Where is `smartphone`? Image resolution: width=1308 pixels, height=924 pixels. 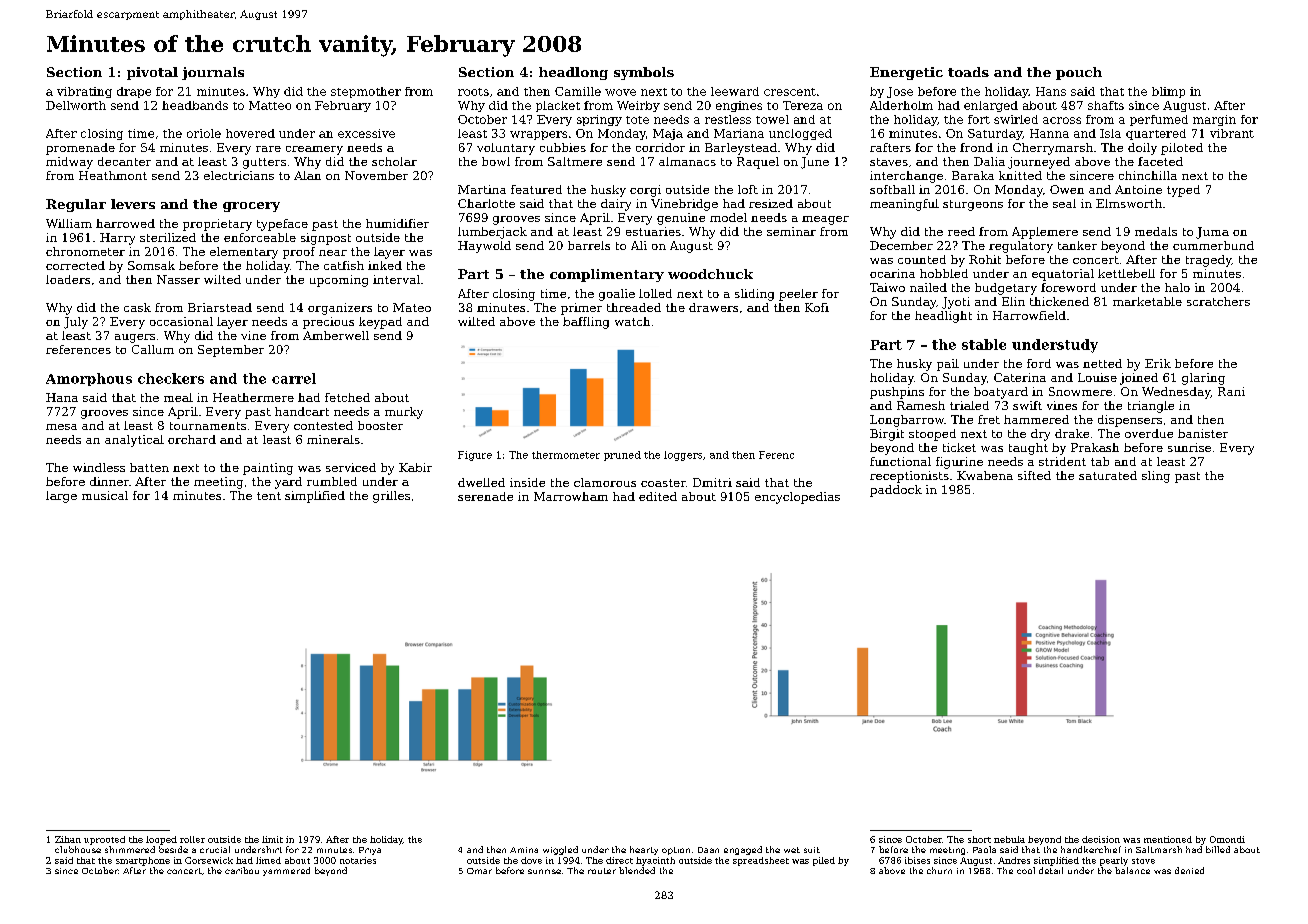
smartphone is located at coordinates (143, 861).
